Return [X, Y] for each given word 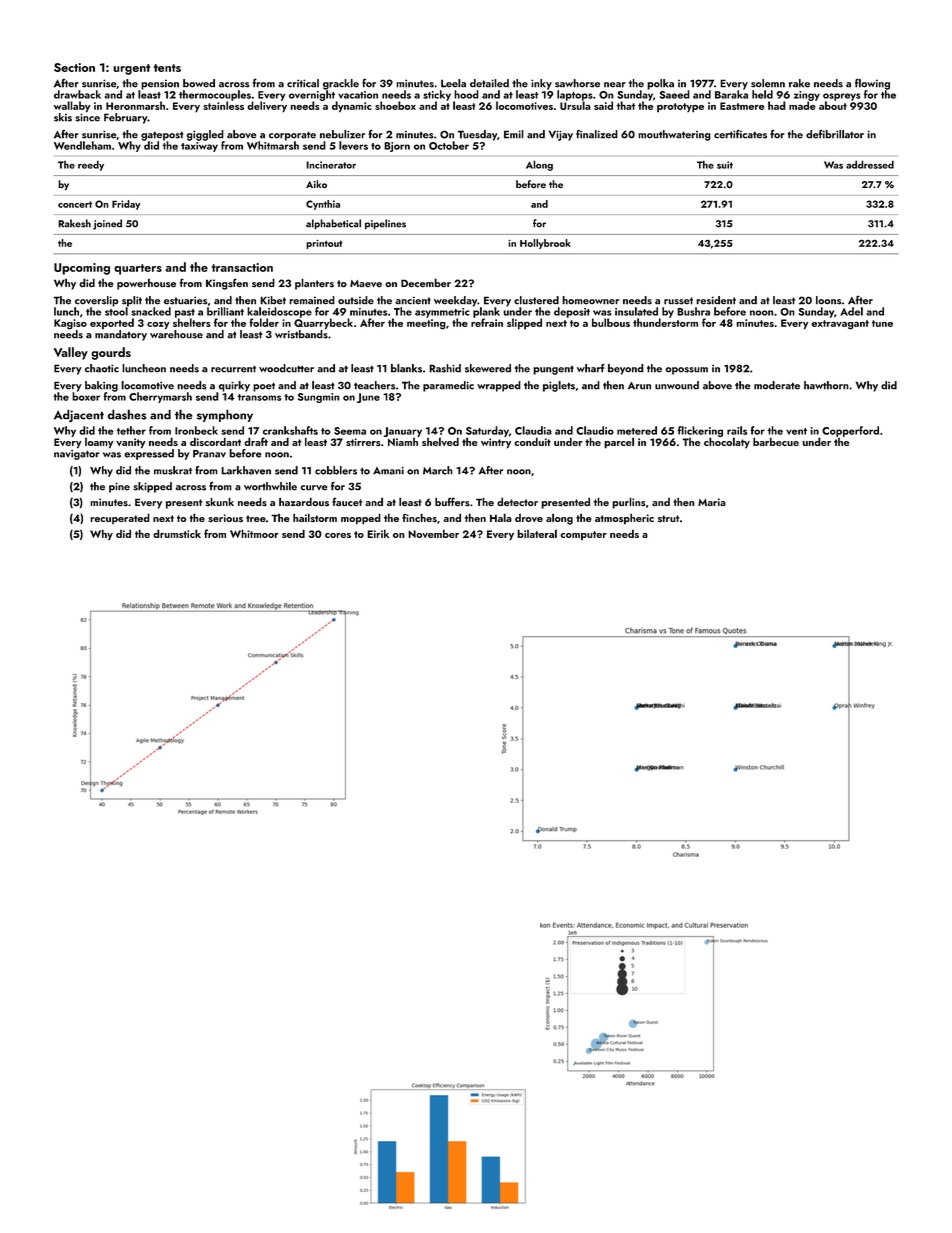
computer [583, 536]
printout [324, 244]
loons [828, 300]
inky [541, 84]
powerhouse [146, 284]
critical [303, 83]
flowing [872, 84]
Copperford [850, 431]
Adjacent [79, 415]
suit [725, 165]
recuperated [120, 518]
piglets [559, 386]
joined [107, 224]
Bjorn [397, 147]
